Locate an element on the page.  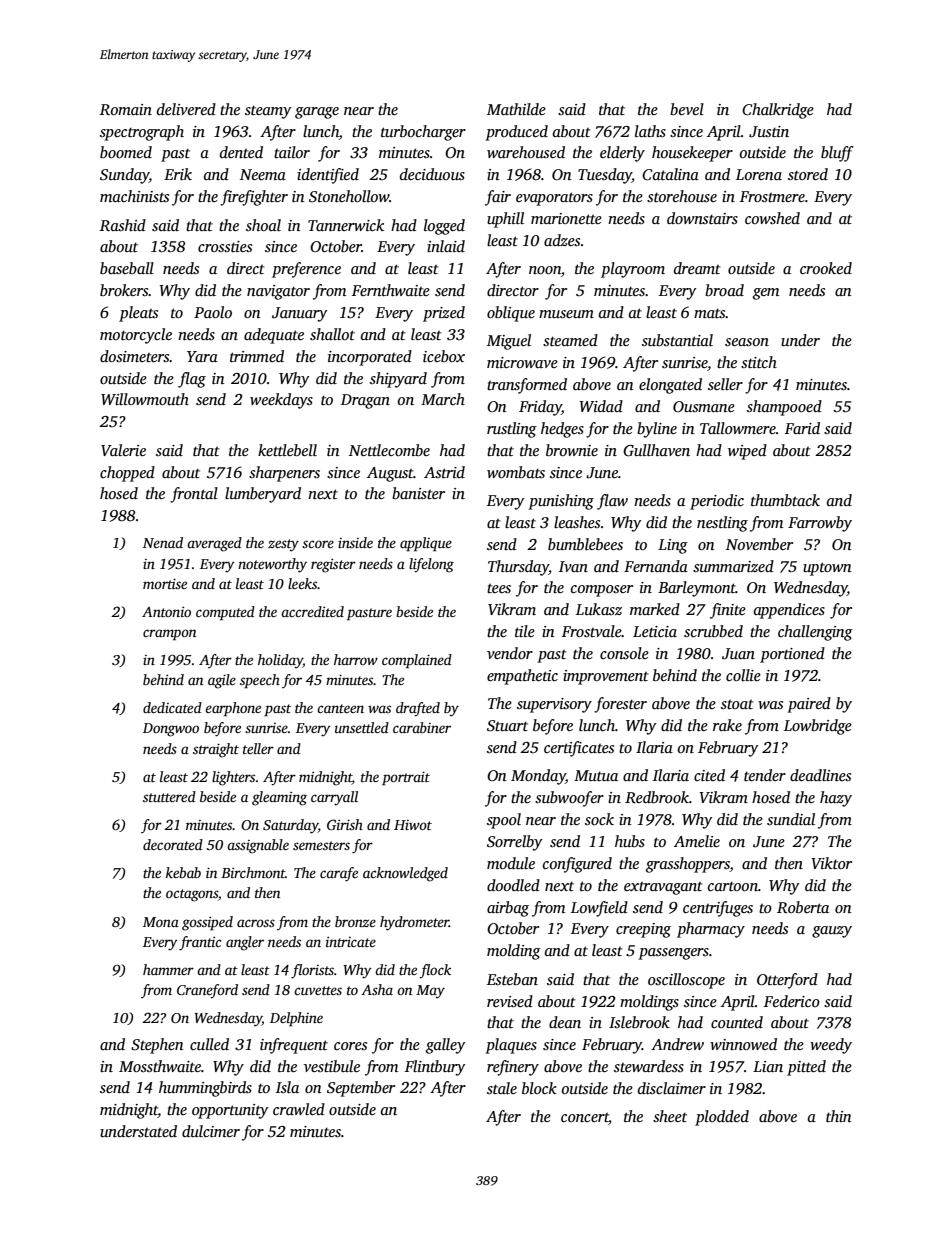
Viktor is located at coordinates (831, 863).
